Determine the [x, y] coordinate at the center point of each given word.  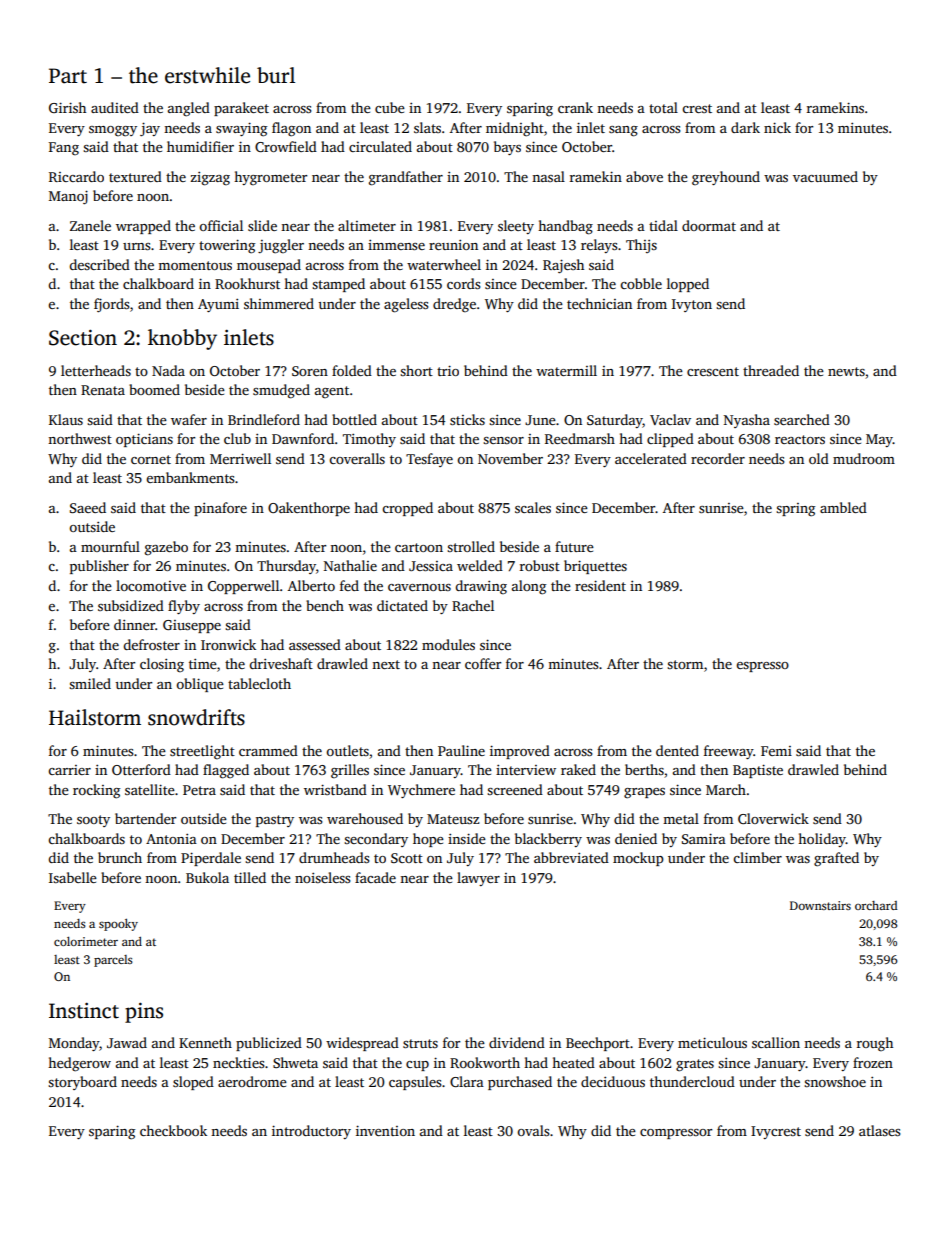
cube [390, 107]
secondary [376, 840]
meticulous [712, 1042]
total [663, 107]
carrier [69, 770]
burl [276, 75]
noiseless [322, 877]
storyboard [82, 1083]
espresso [762, 667]
